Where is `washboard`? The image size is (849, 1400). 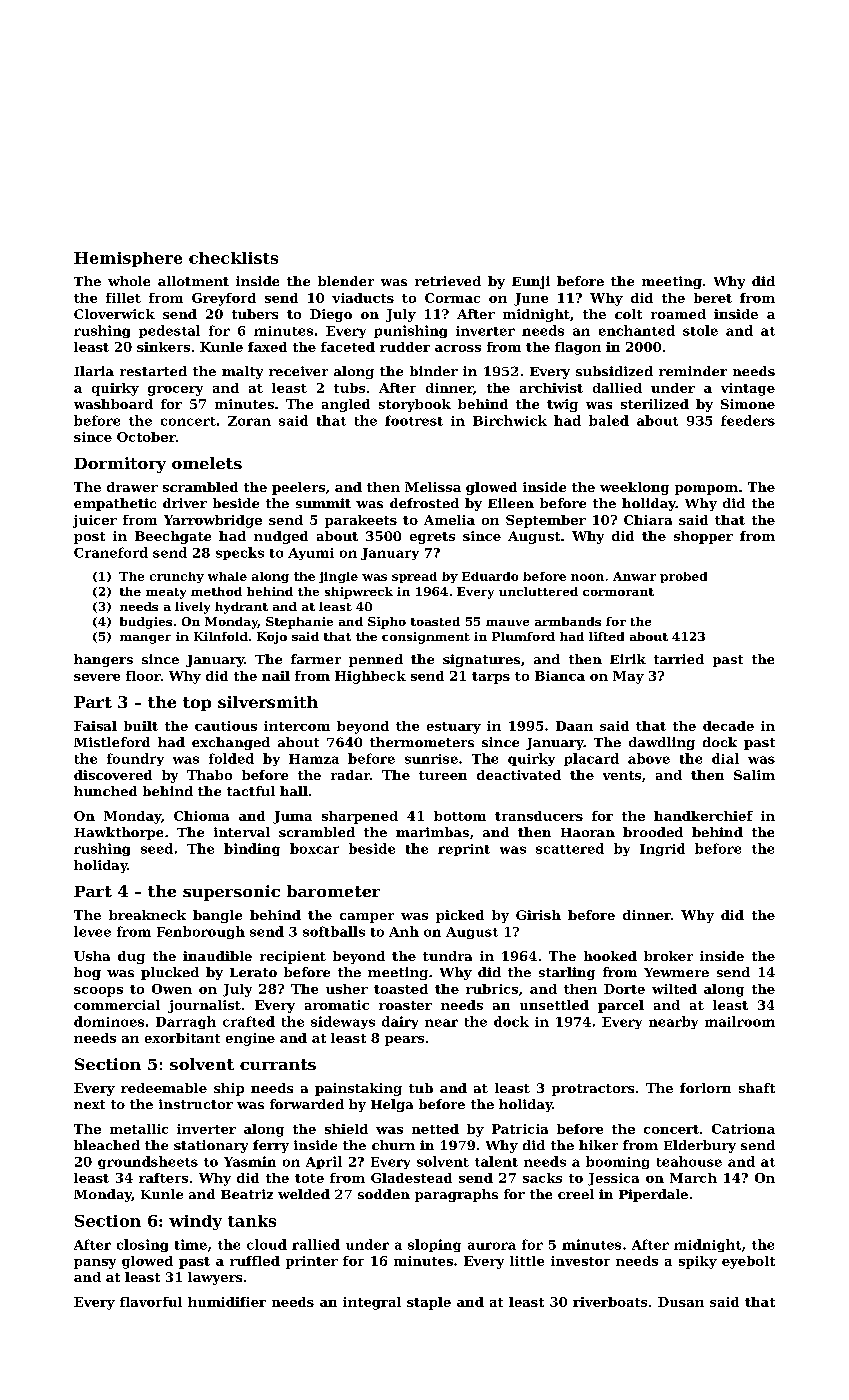
washboard is located at coordinates (113, 404).
